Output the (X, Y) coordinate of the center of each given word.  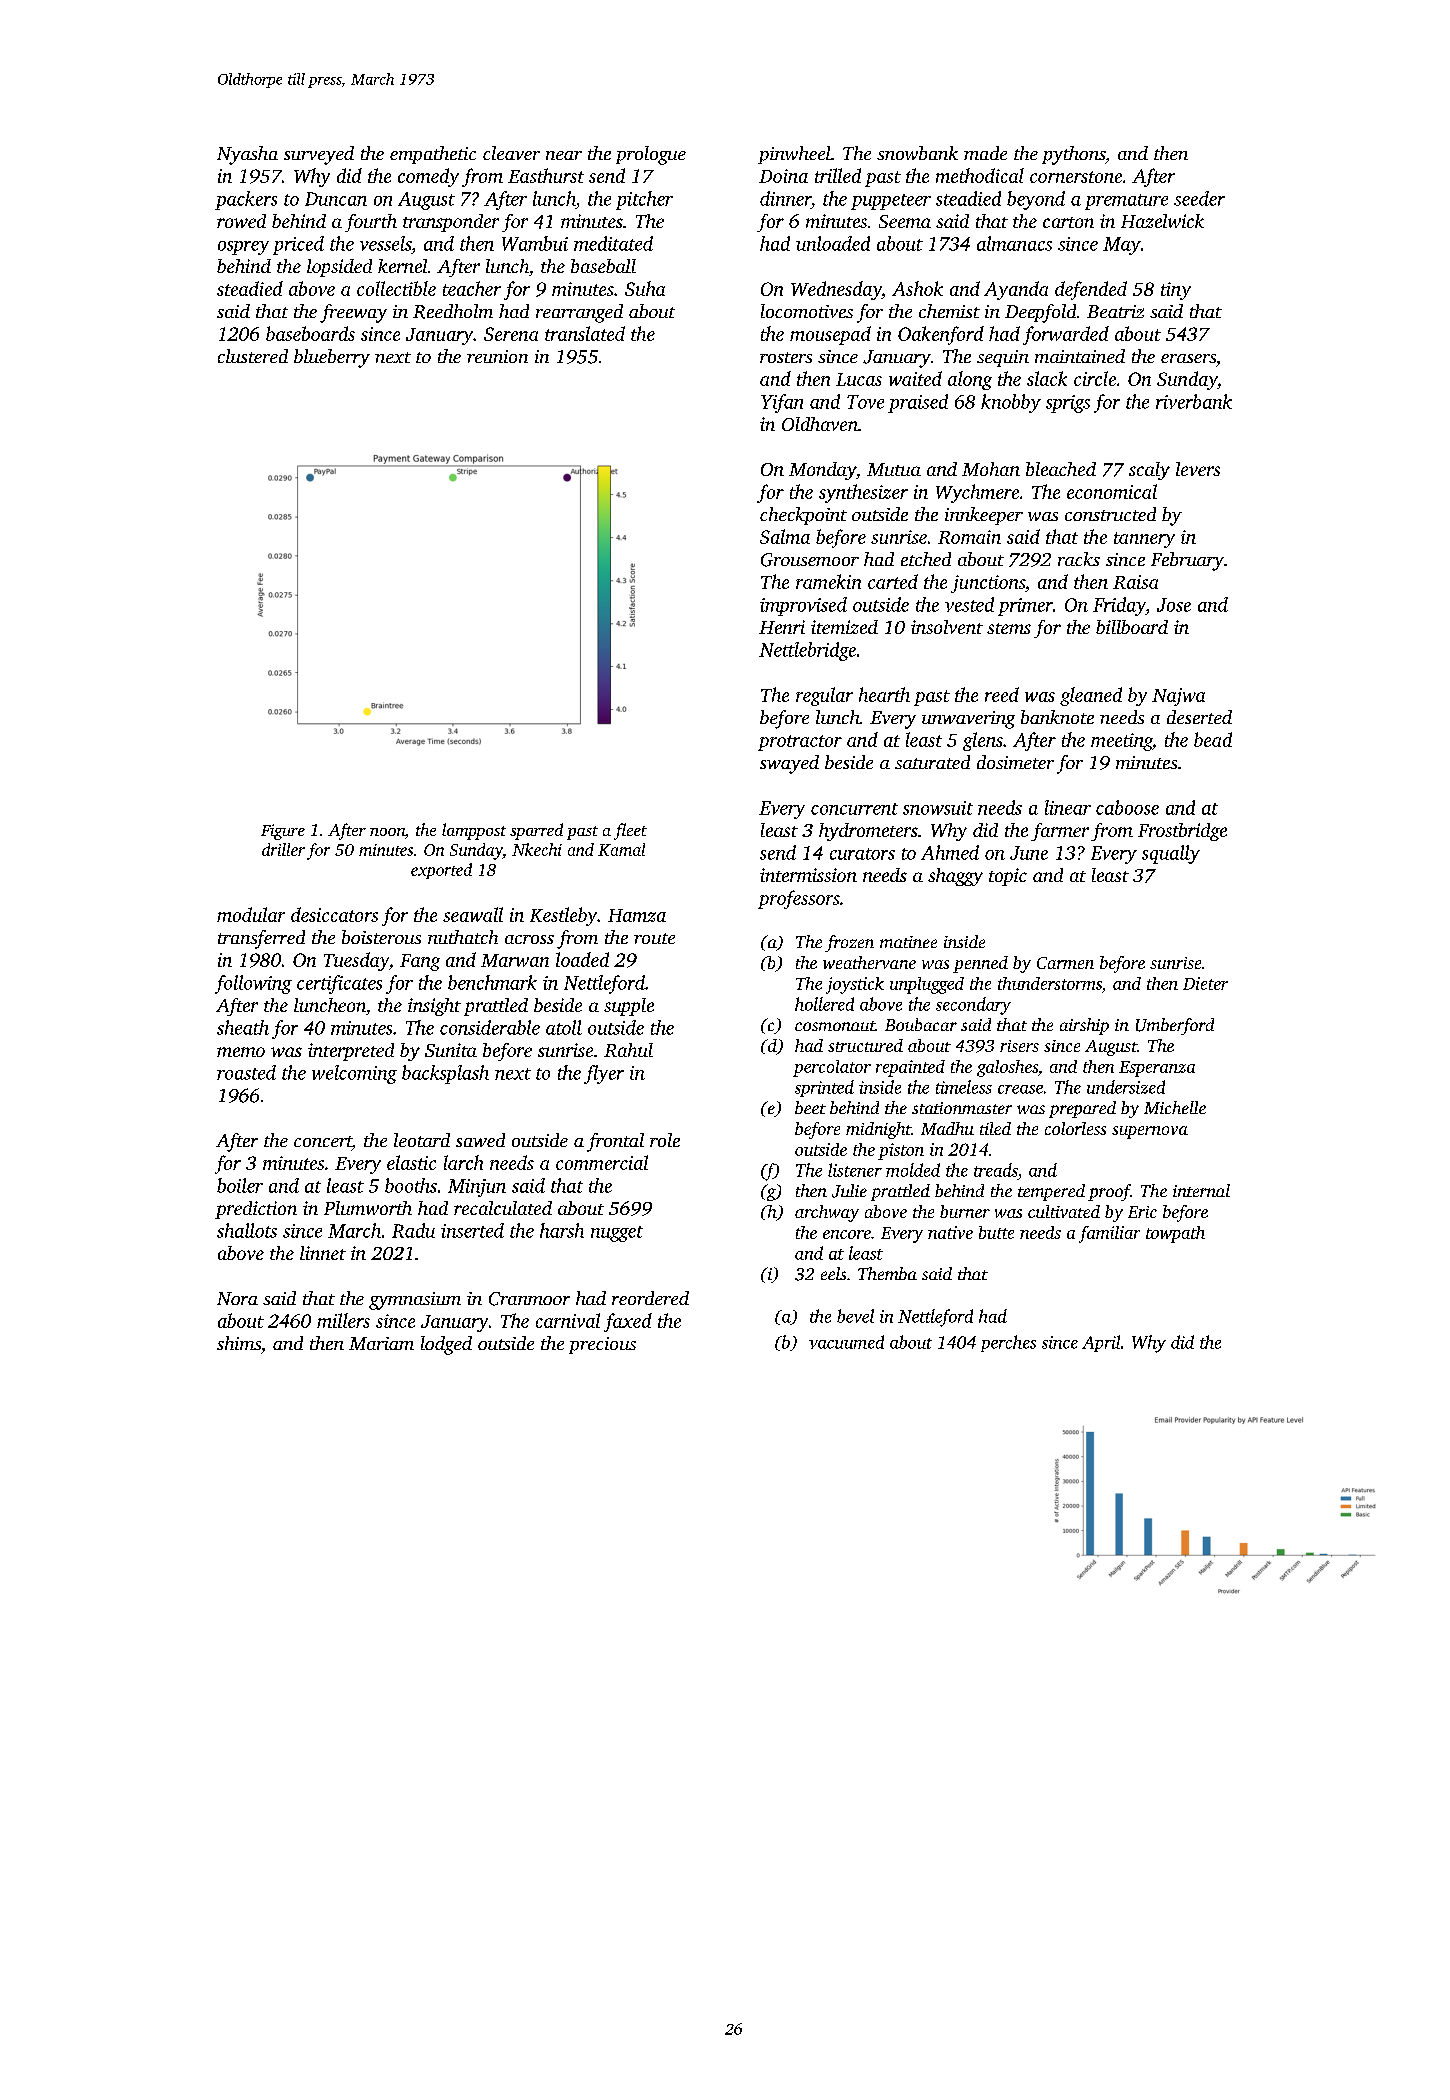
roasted (246, 1072)
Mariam (381, 1343)
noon (387, 832)
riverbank (1194, 401)
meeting (1121, 742)
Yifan (782, 403)
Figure (283, 832)
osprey (243, 248)
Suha (645, 288)
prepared (1082, 1109)
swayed (789, 764)
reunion (497, 356)
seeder (1199, 198)
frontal (615, 1142)
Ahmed (950, 852)
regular (824, 696)
